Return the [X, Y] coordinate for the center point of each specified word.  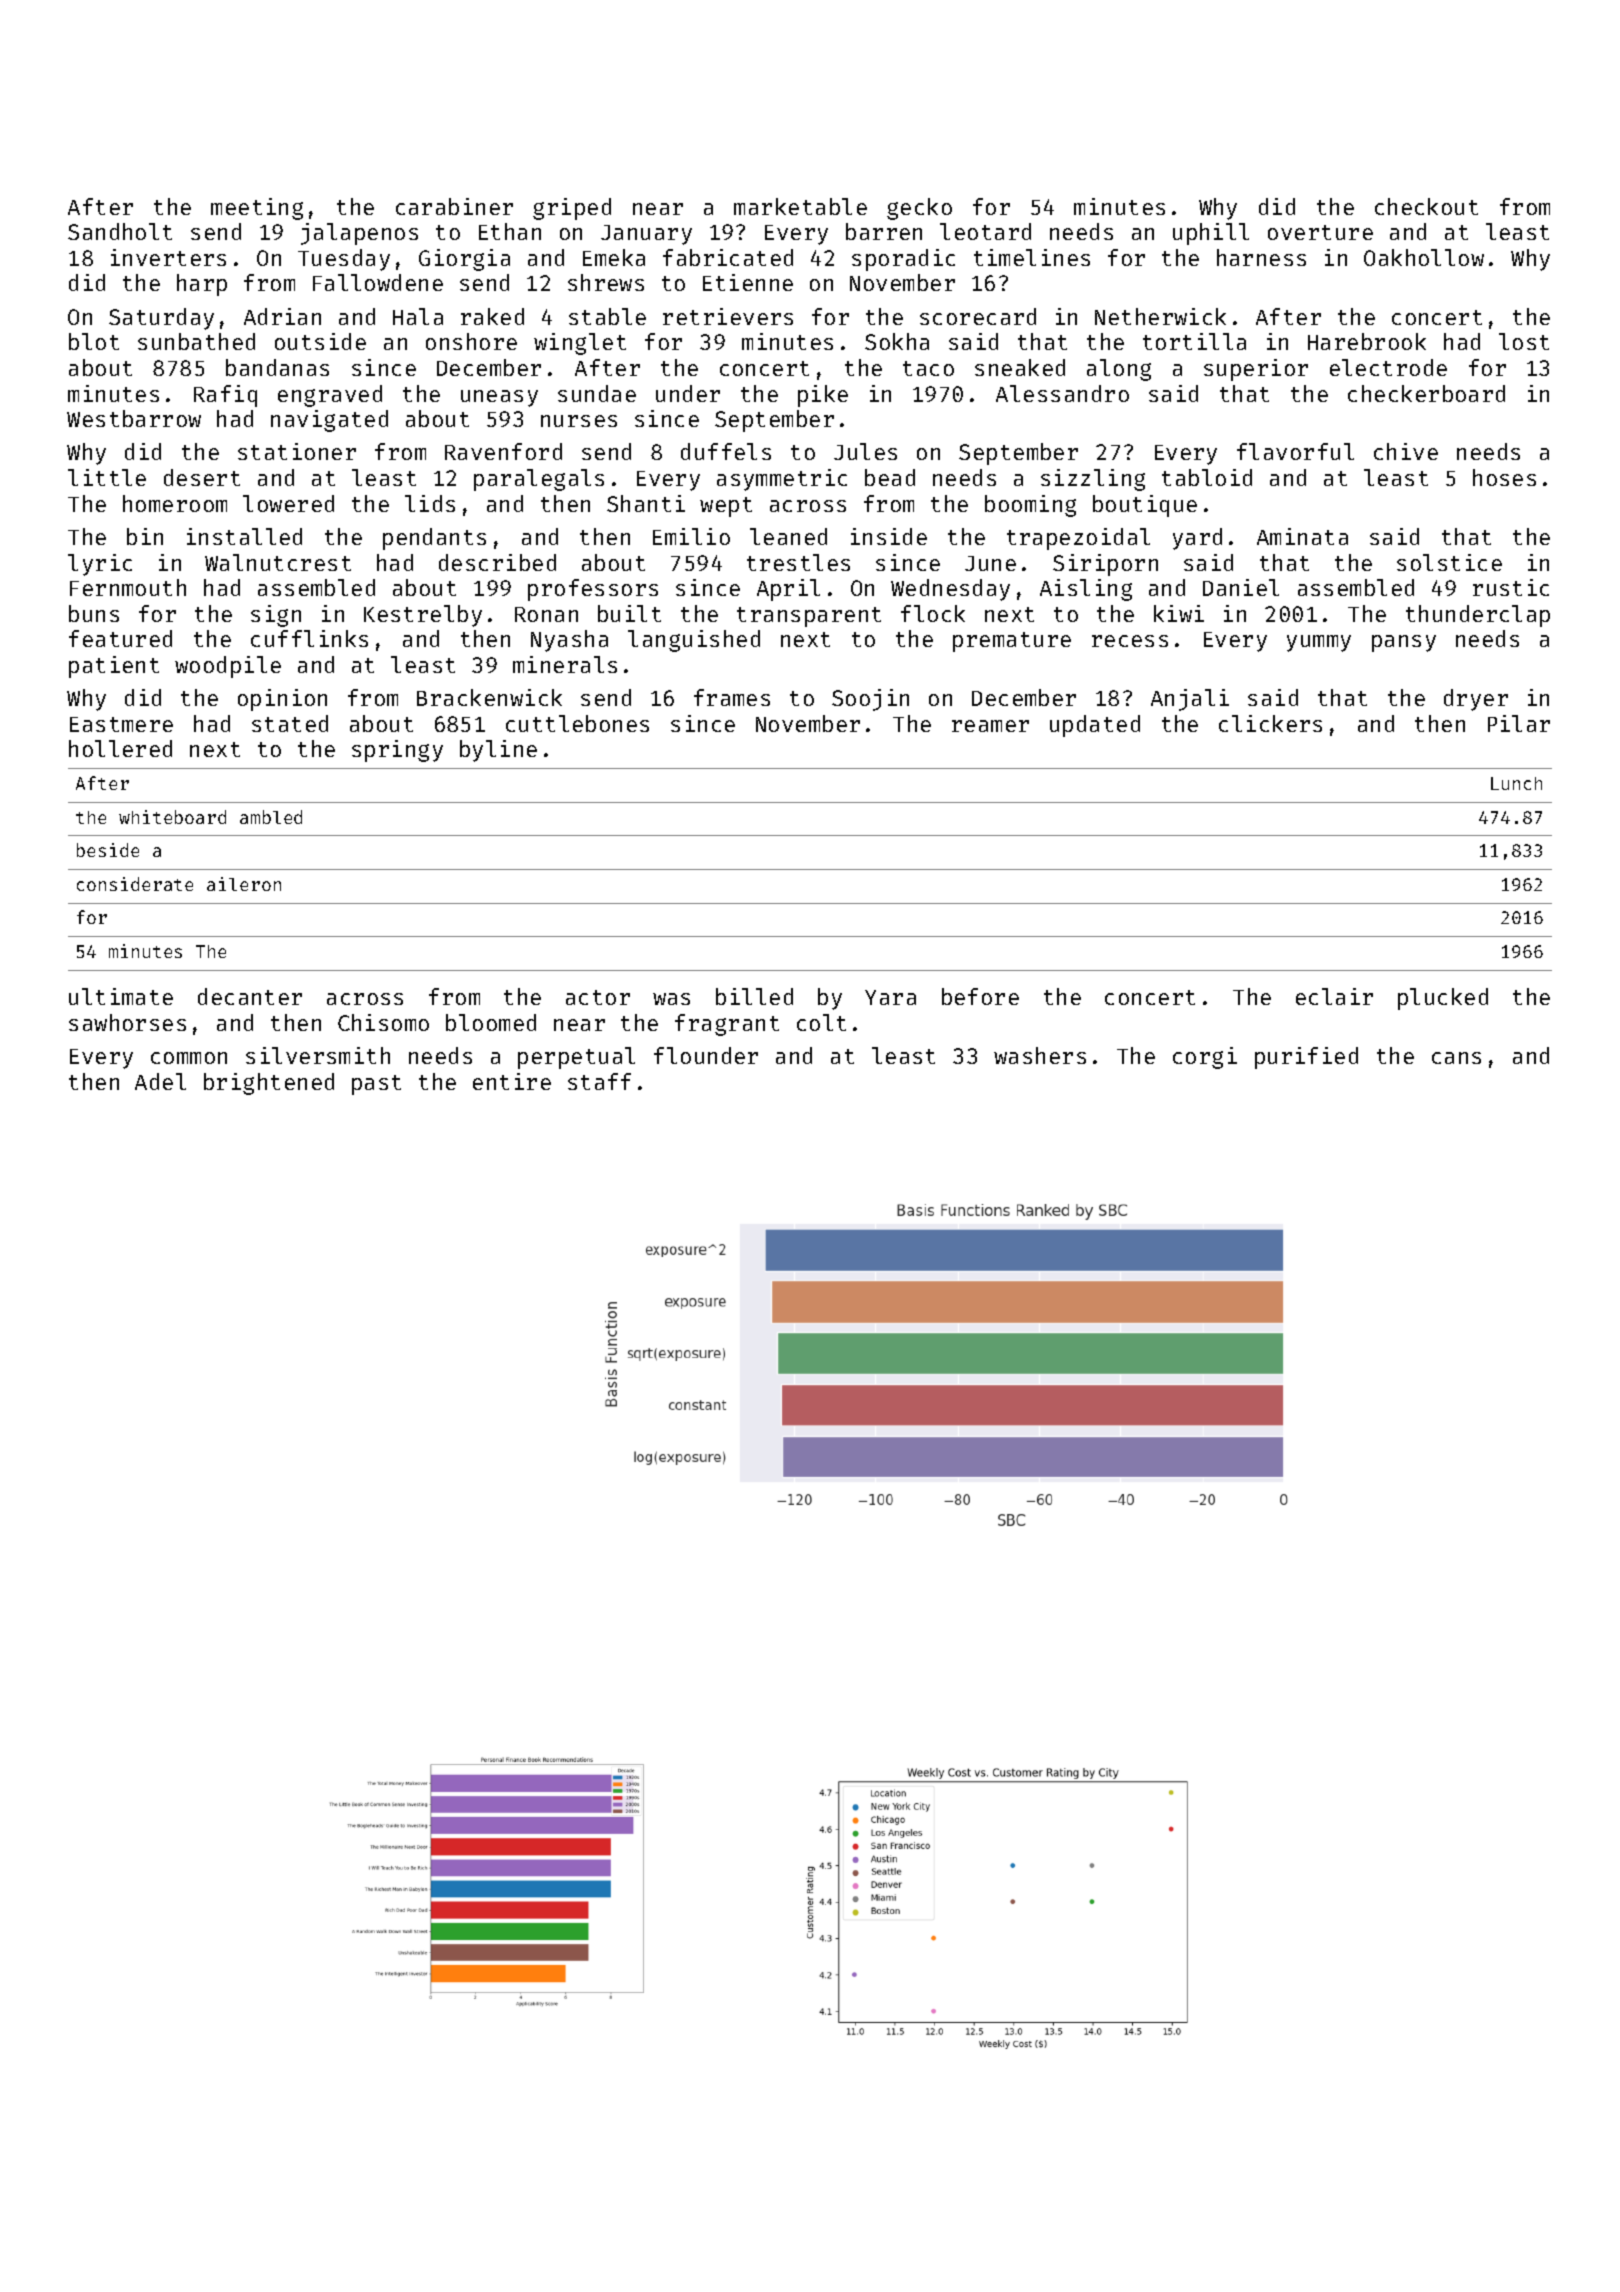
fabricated [728, 257]
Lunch [1516, 783]
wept [726, 507]
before [980, 996]
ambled [271, 817]
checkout [1426, 206]
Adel [160, 1081]
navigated [329, 421]
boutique [1145, 506]
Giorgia [464, 260]
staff [599, 1081]
